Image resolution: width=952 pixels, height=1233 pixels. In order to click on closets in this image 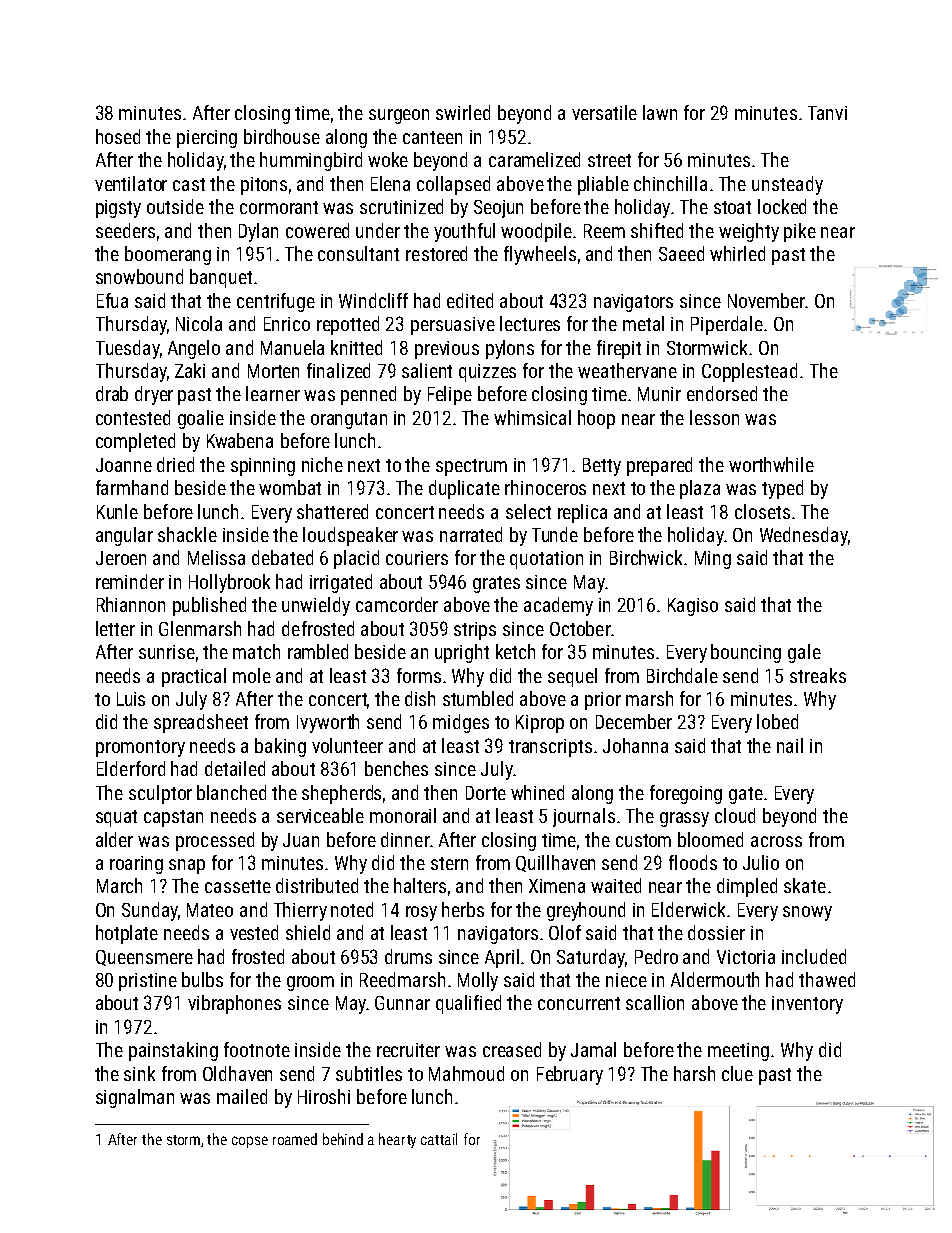, I will do `click(762, 511)`.
